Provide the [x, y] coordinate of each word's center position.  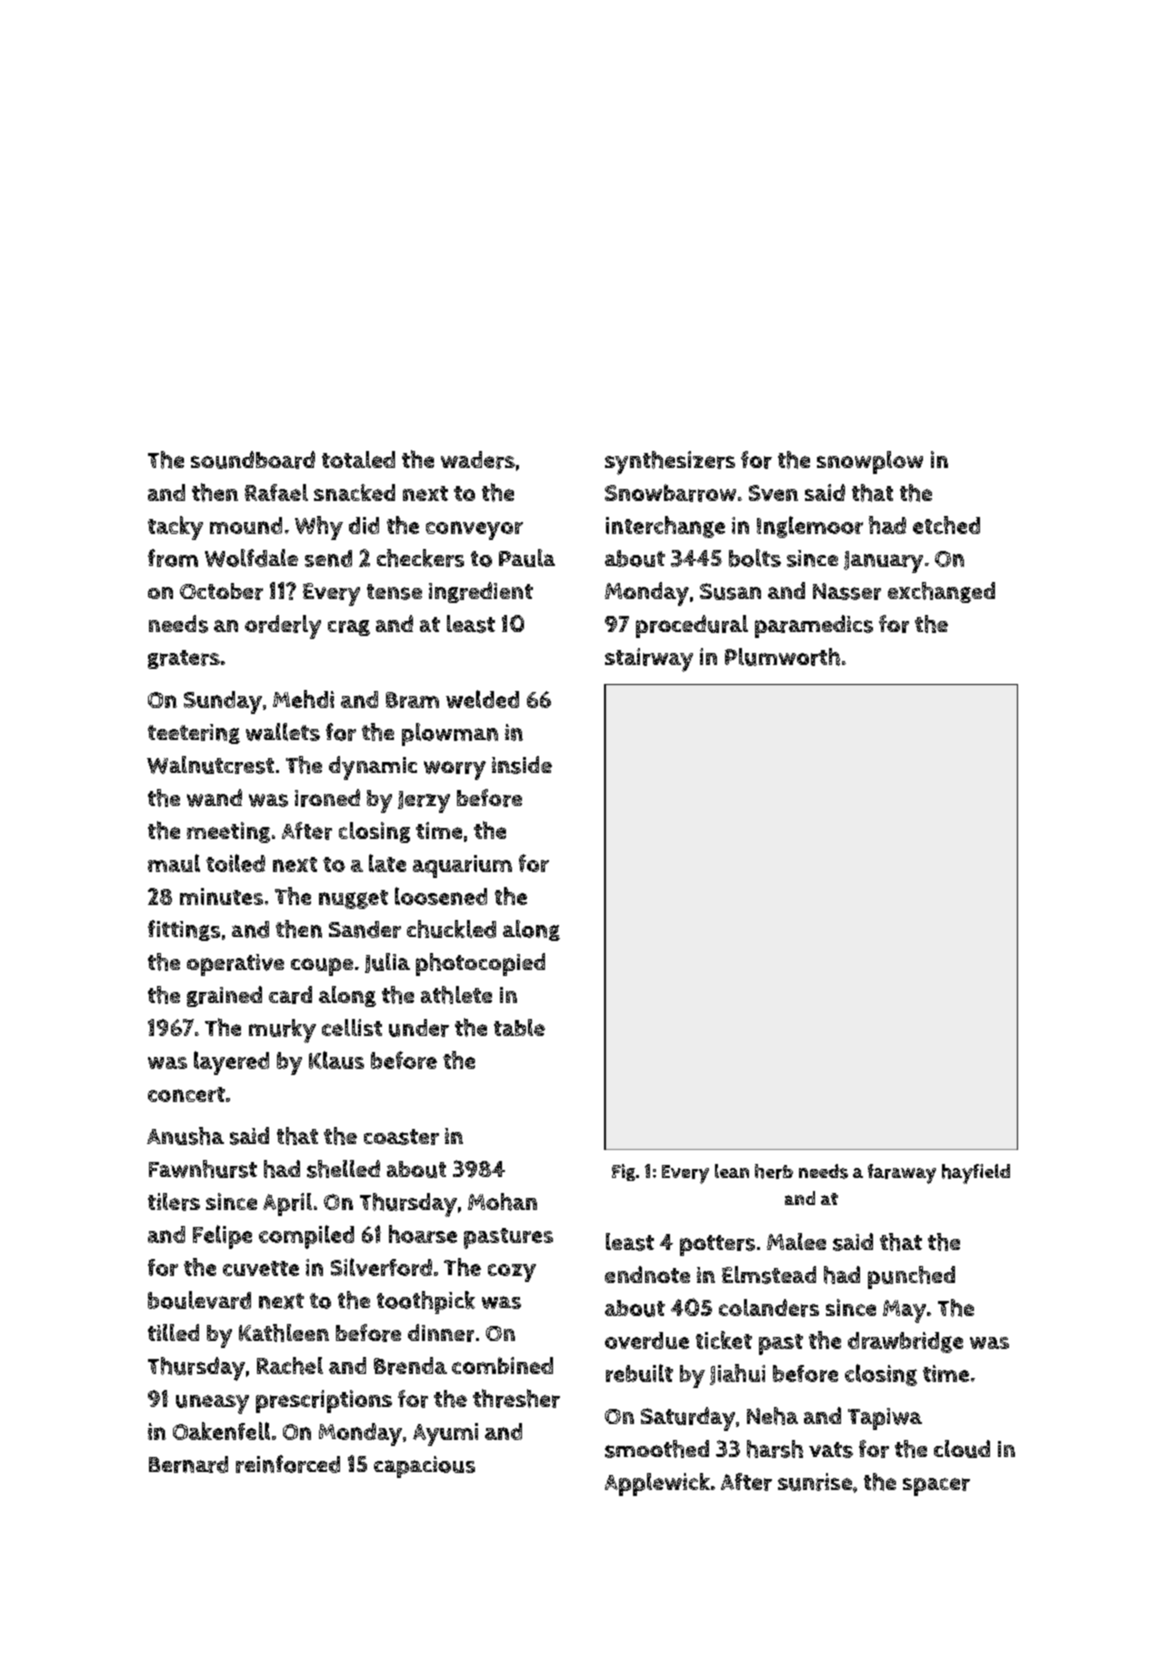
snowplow [870, 462]
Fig [623, 1172]
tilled [173, 1332]
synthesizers [670, 463]
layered [231, 1063]
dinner [441, 1333]
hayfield [976, 1174]
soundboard [253, 460]
